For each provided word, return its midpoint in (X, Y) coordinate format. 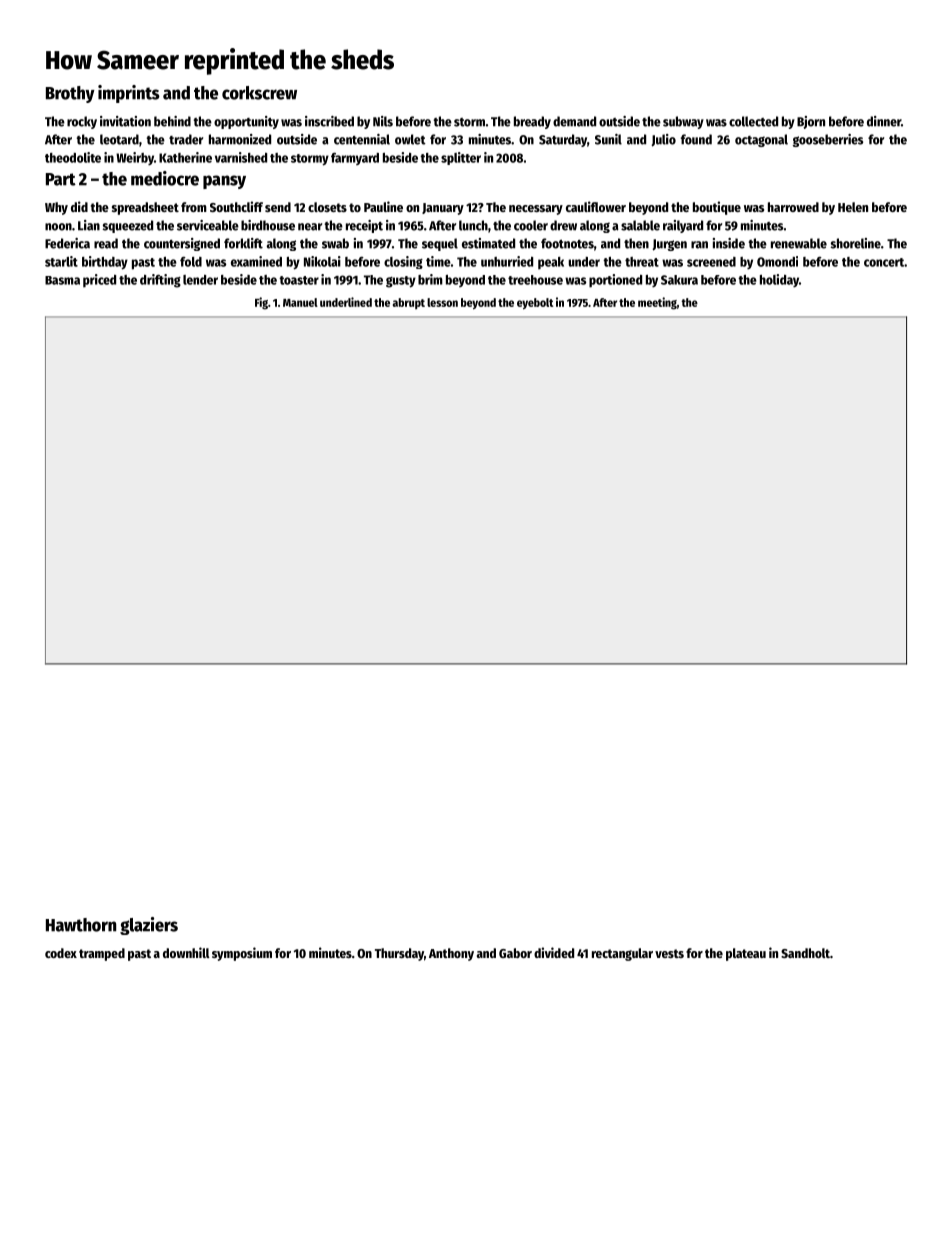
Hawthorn (81, 925)
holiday (779, 280)
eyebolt (535, 303)
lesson (442, 302)
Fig (261, 303)
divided (554, 952)
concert (884, 262)
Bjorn (811, 122)
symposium (242, 954)
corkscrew (259, 93)
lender (200, 280)
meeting (657, 303)
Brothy (70, 94)
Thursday (399, 954)
